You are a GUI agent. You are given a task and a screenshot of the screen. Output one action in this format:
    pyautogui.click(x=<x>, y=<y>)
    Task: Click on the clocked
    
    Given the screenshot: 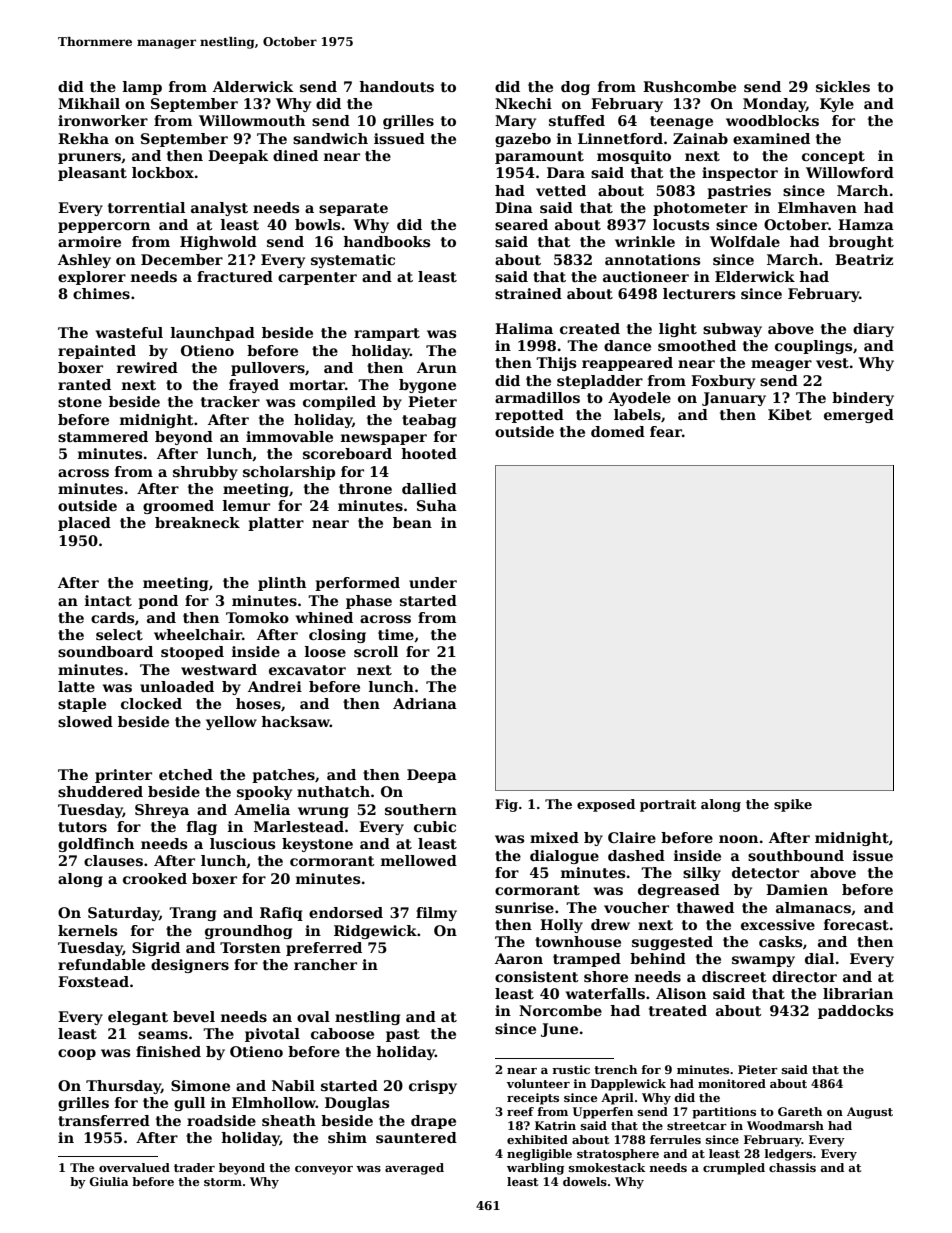 What is the action you would take?
    pyautogui.click(x=151, y=703)
